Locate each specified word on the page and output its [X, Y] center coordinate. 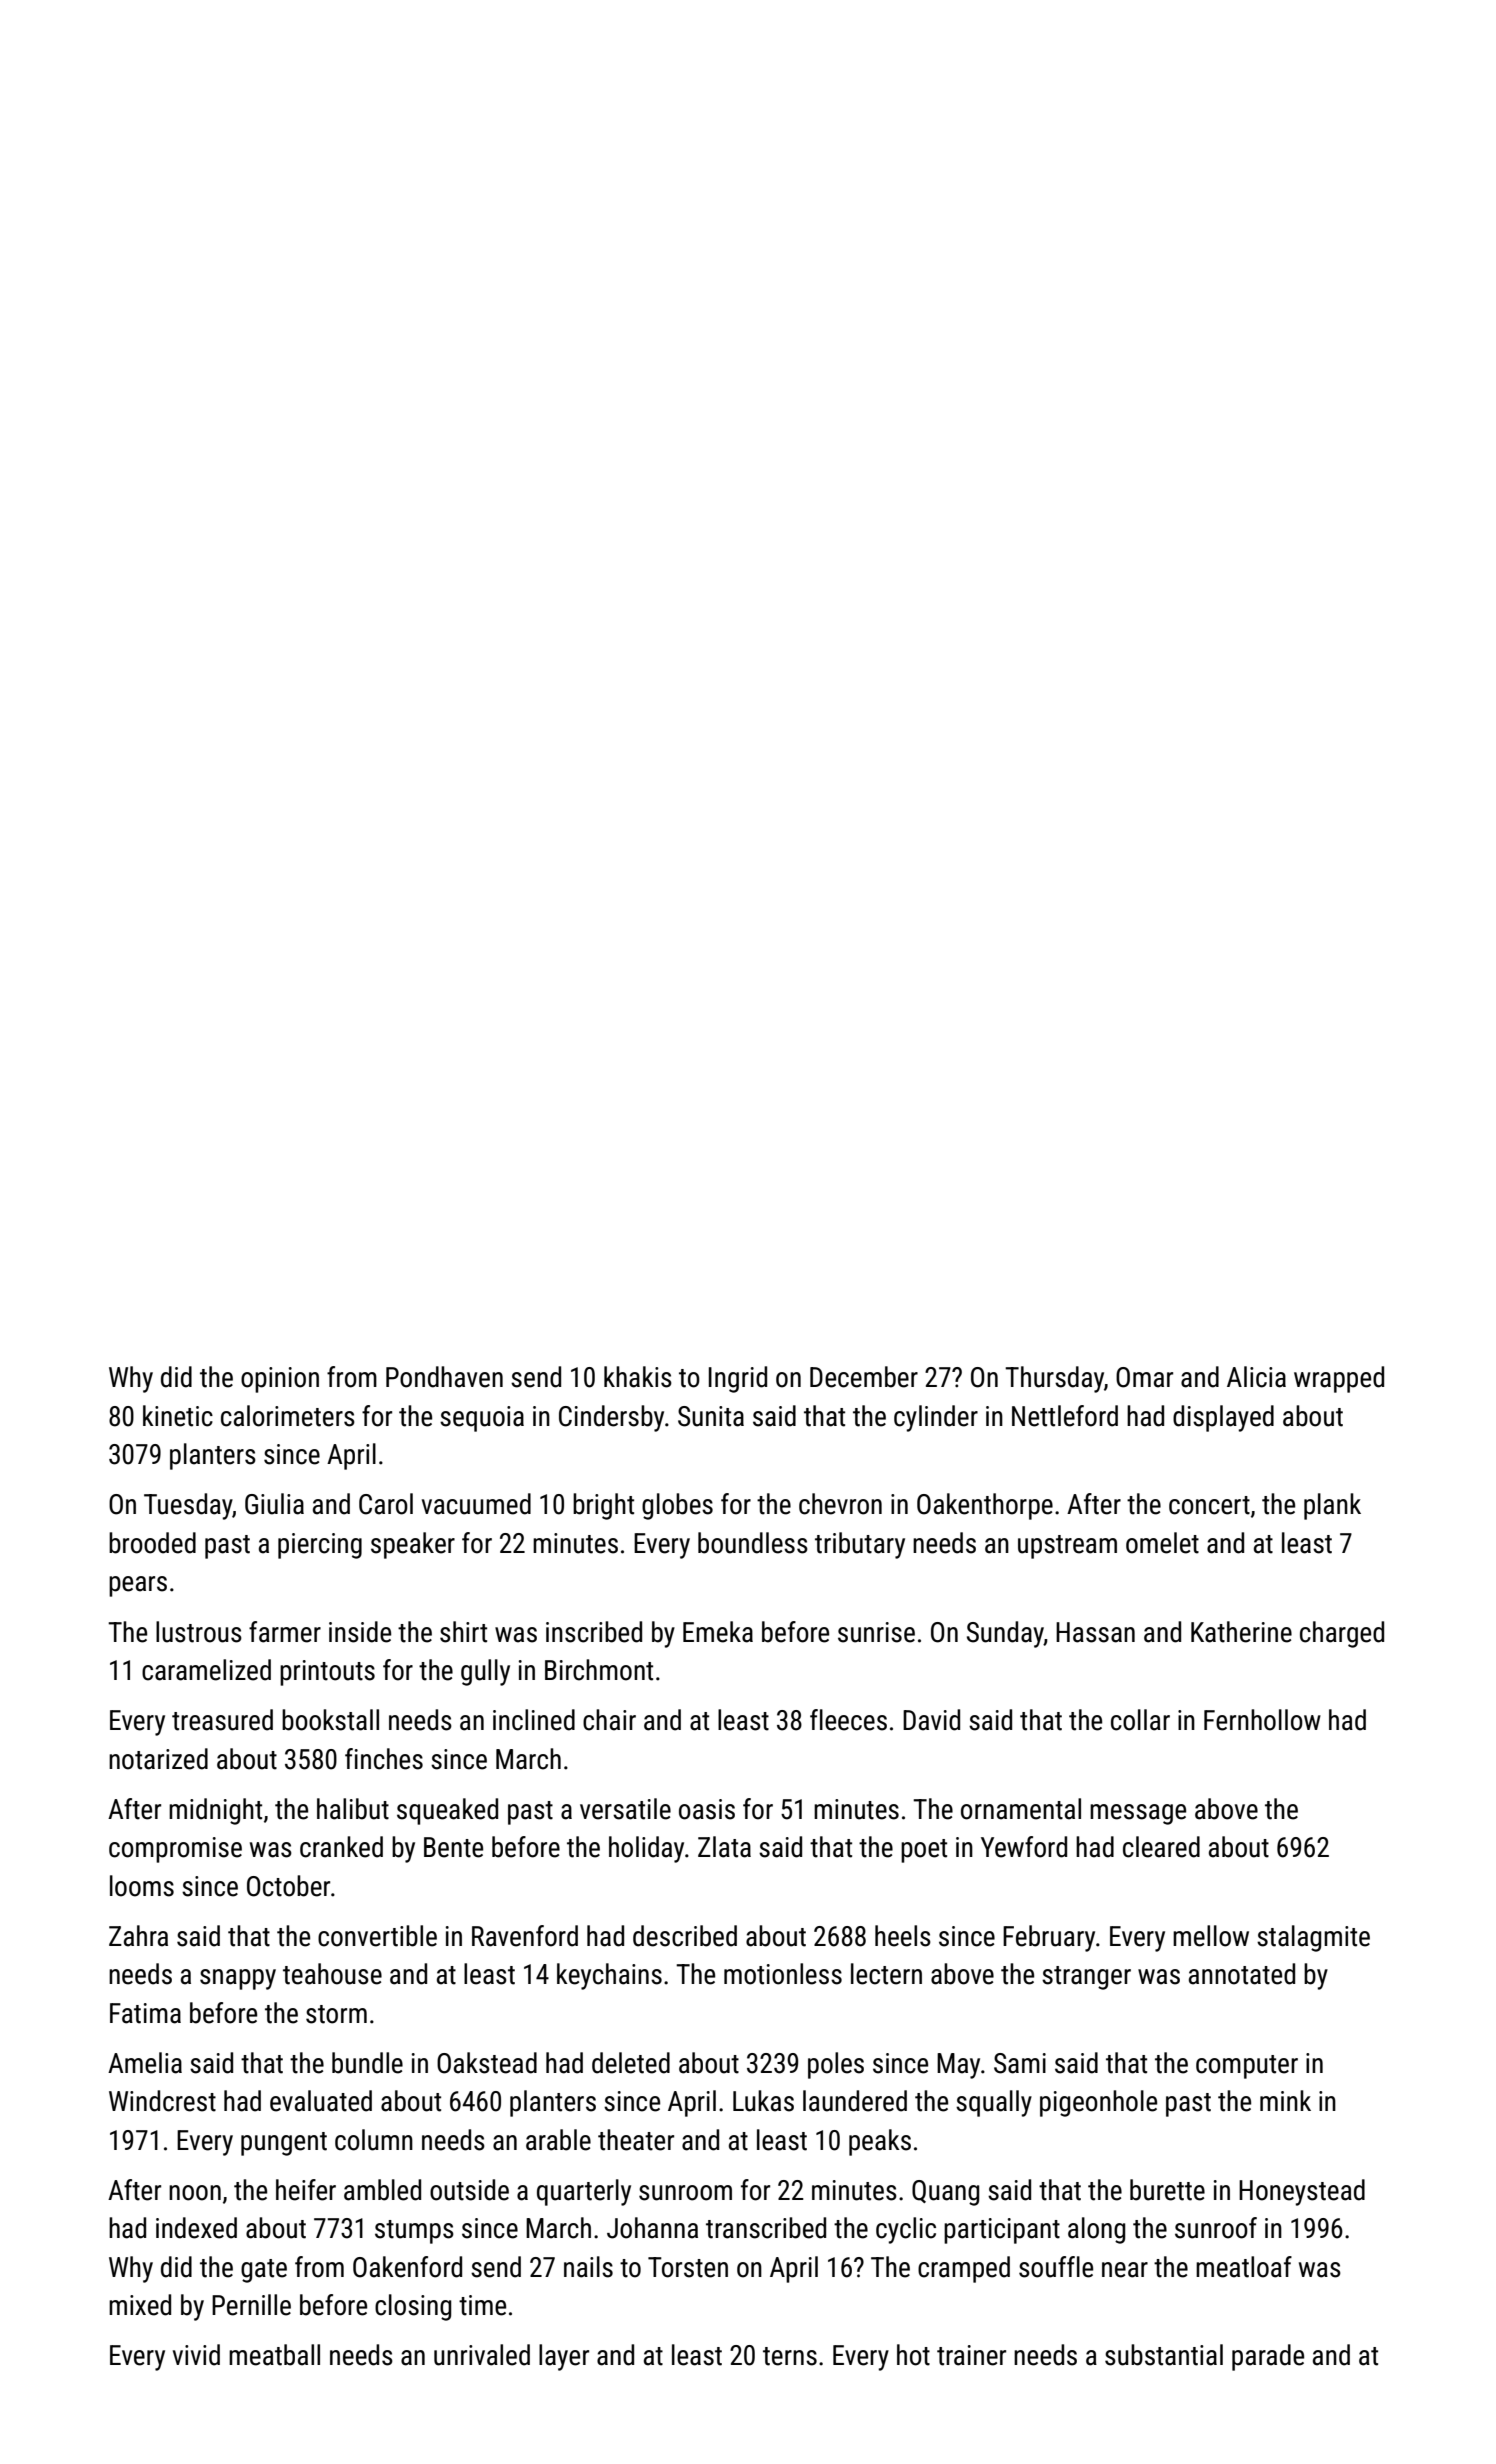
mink [1285, 2100]
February [1049, 1938]
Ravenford [525, 1936]
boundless [753, 1543]
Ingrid [738, 1379]
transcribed [766, 2228]
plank [1332, 1506]
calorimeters [288, 1416]
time [482, 2305]
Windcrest [162, 2101]
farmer [285, 1632]
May [958, 2066]
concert [1209, 1505]
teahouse [332, 1974]
